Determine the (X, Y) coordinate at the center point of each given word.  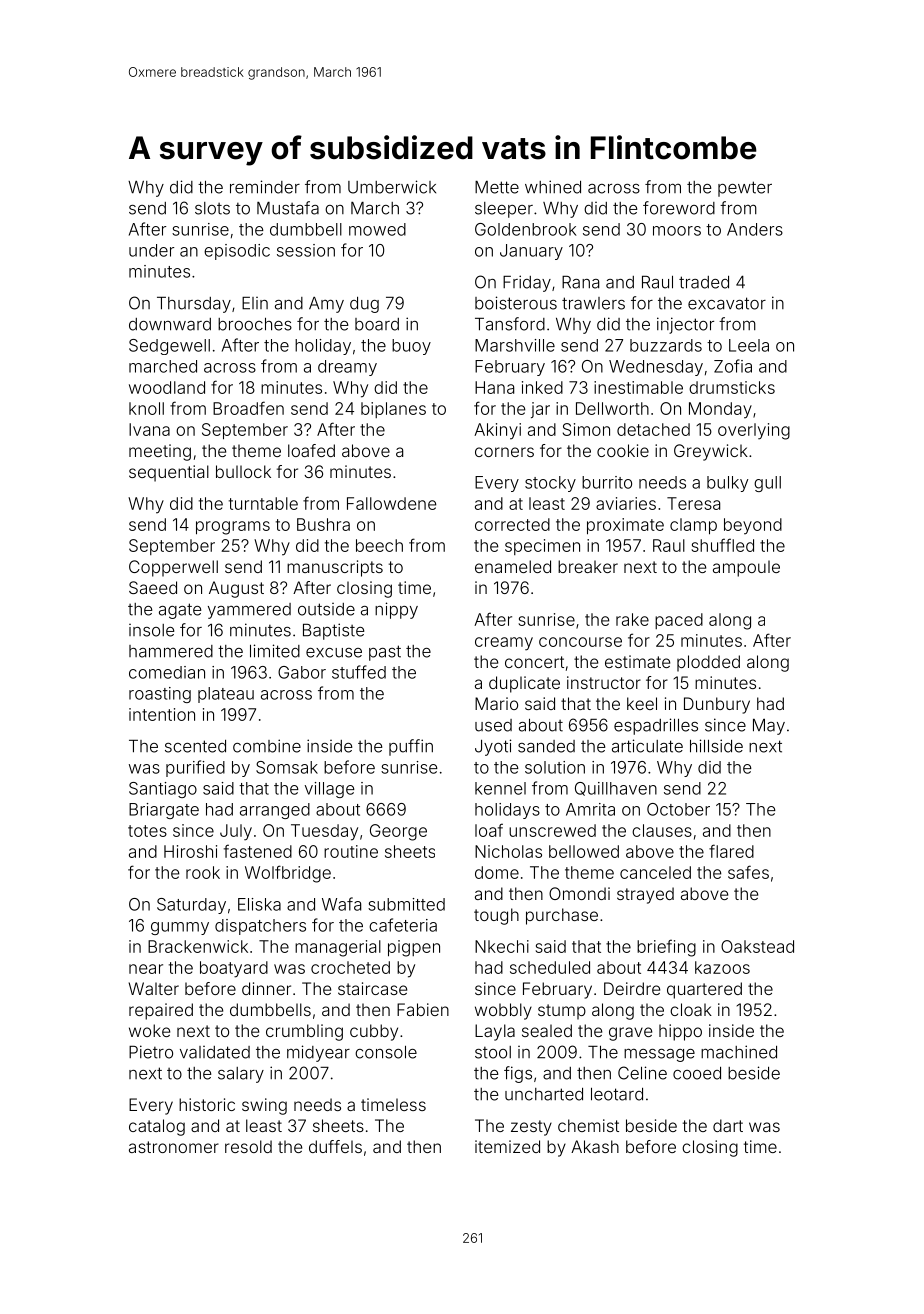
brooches (255, 324)
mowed (377, 229)
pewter (745, 189)
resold (248, 1146)
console (386, 1052)
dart (728, 1125)
